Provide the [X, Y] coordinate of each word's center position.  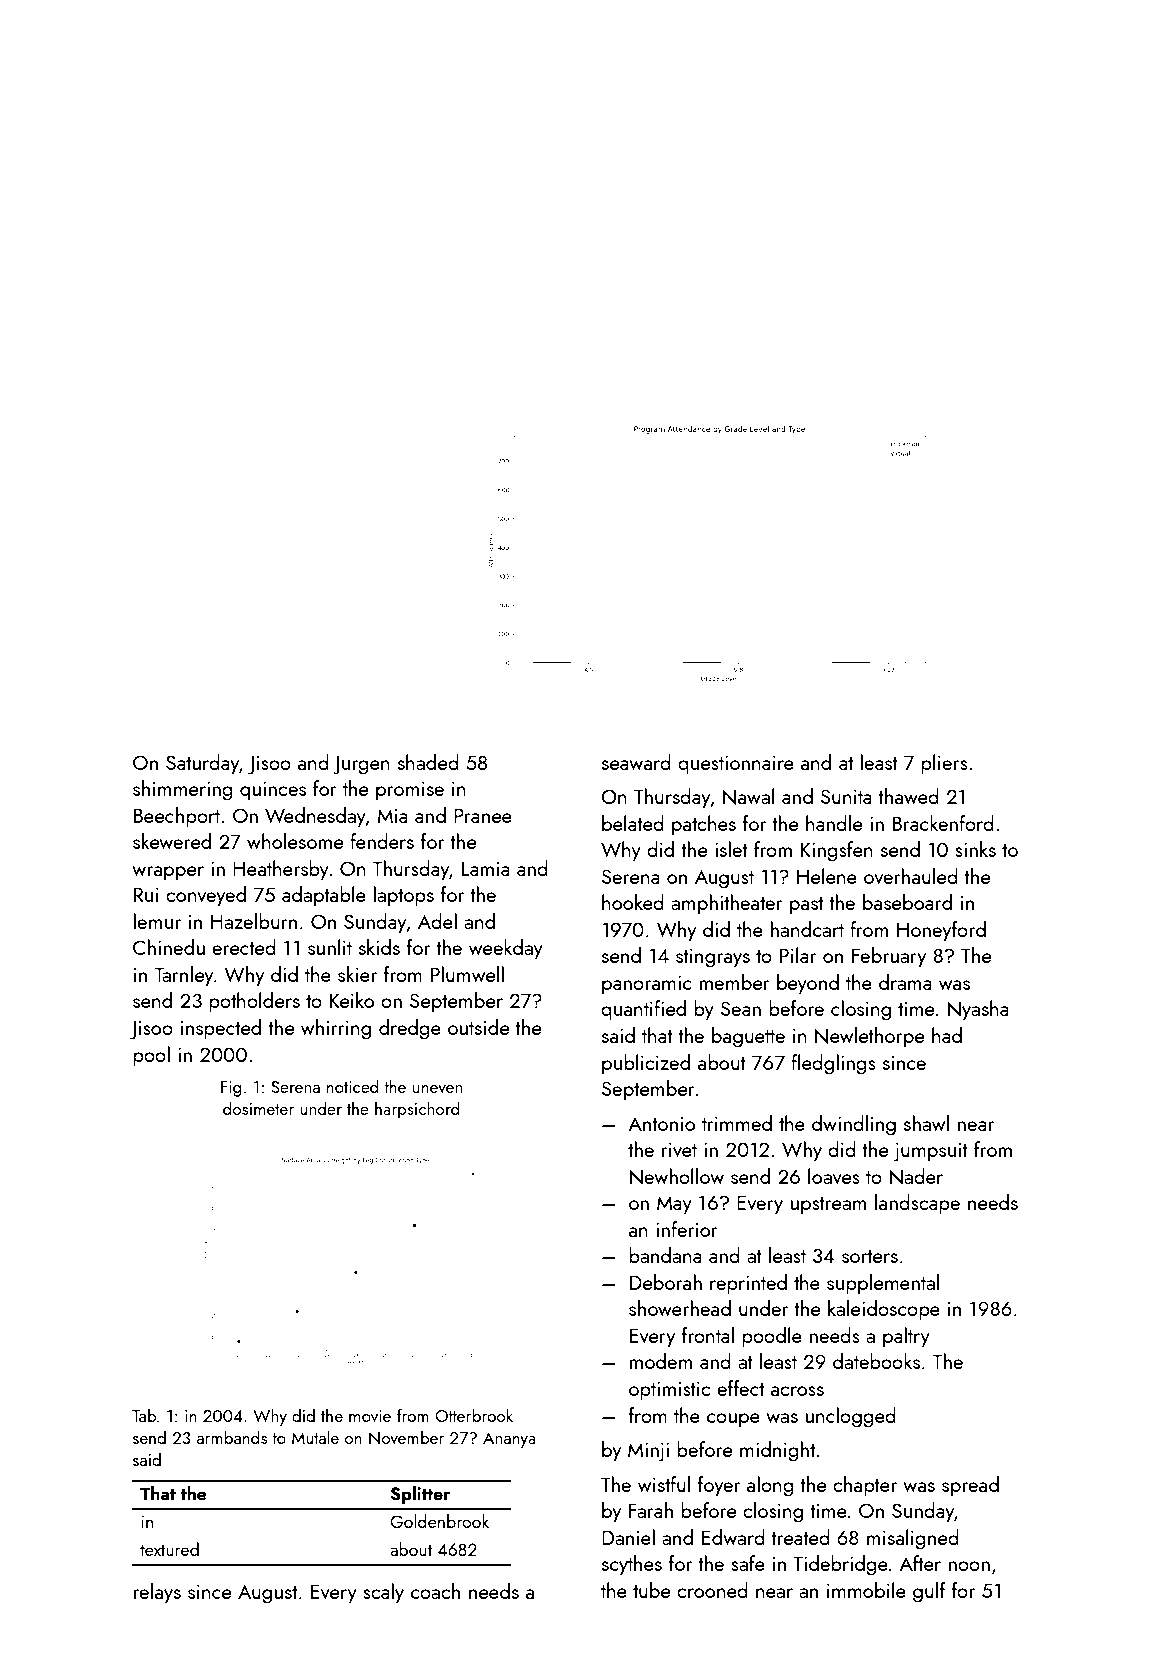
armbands [232, 1437]
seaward [636, 762]
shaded [428, 762]
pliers [944, 764]
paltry [906, 1337]
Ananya [509, 1440]
